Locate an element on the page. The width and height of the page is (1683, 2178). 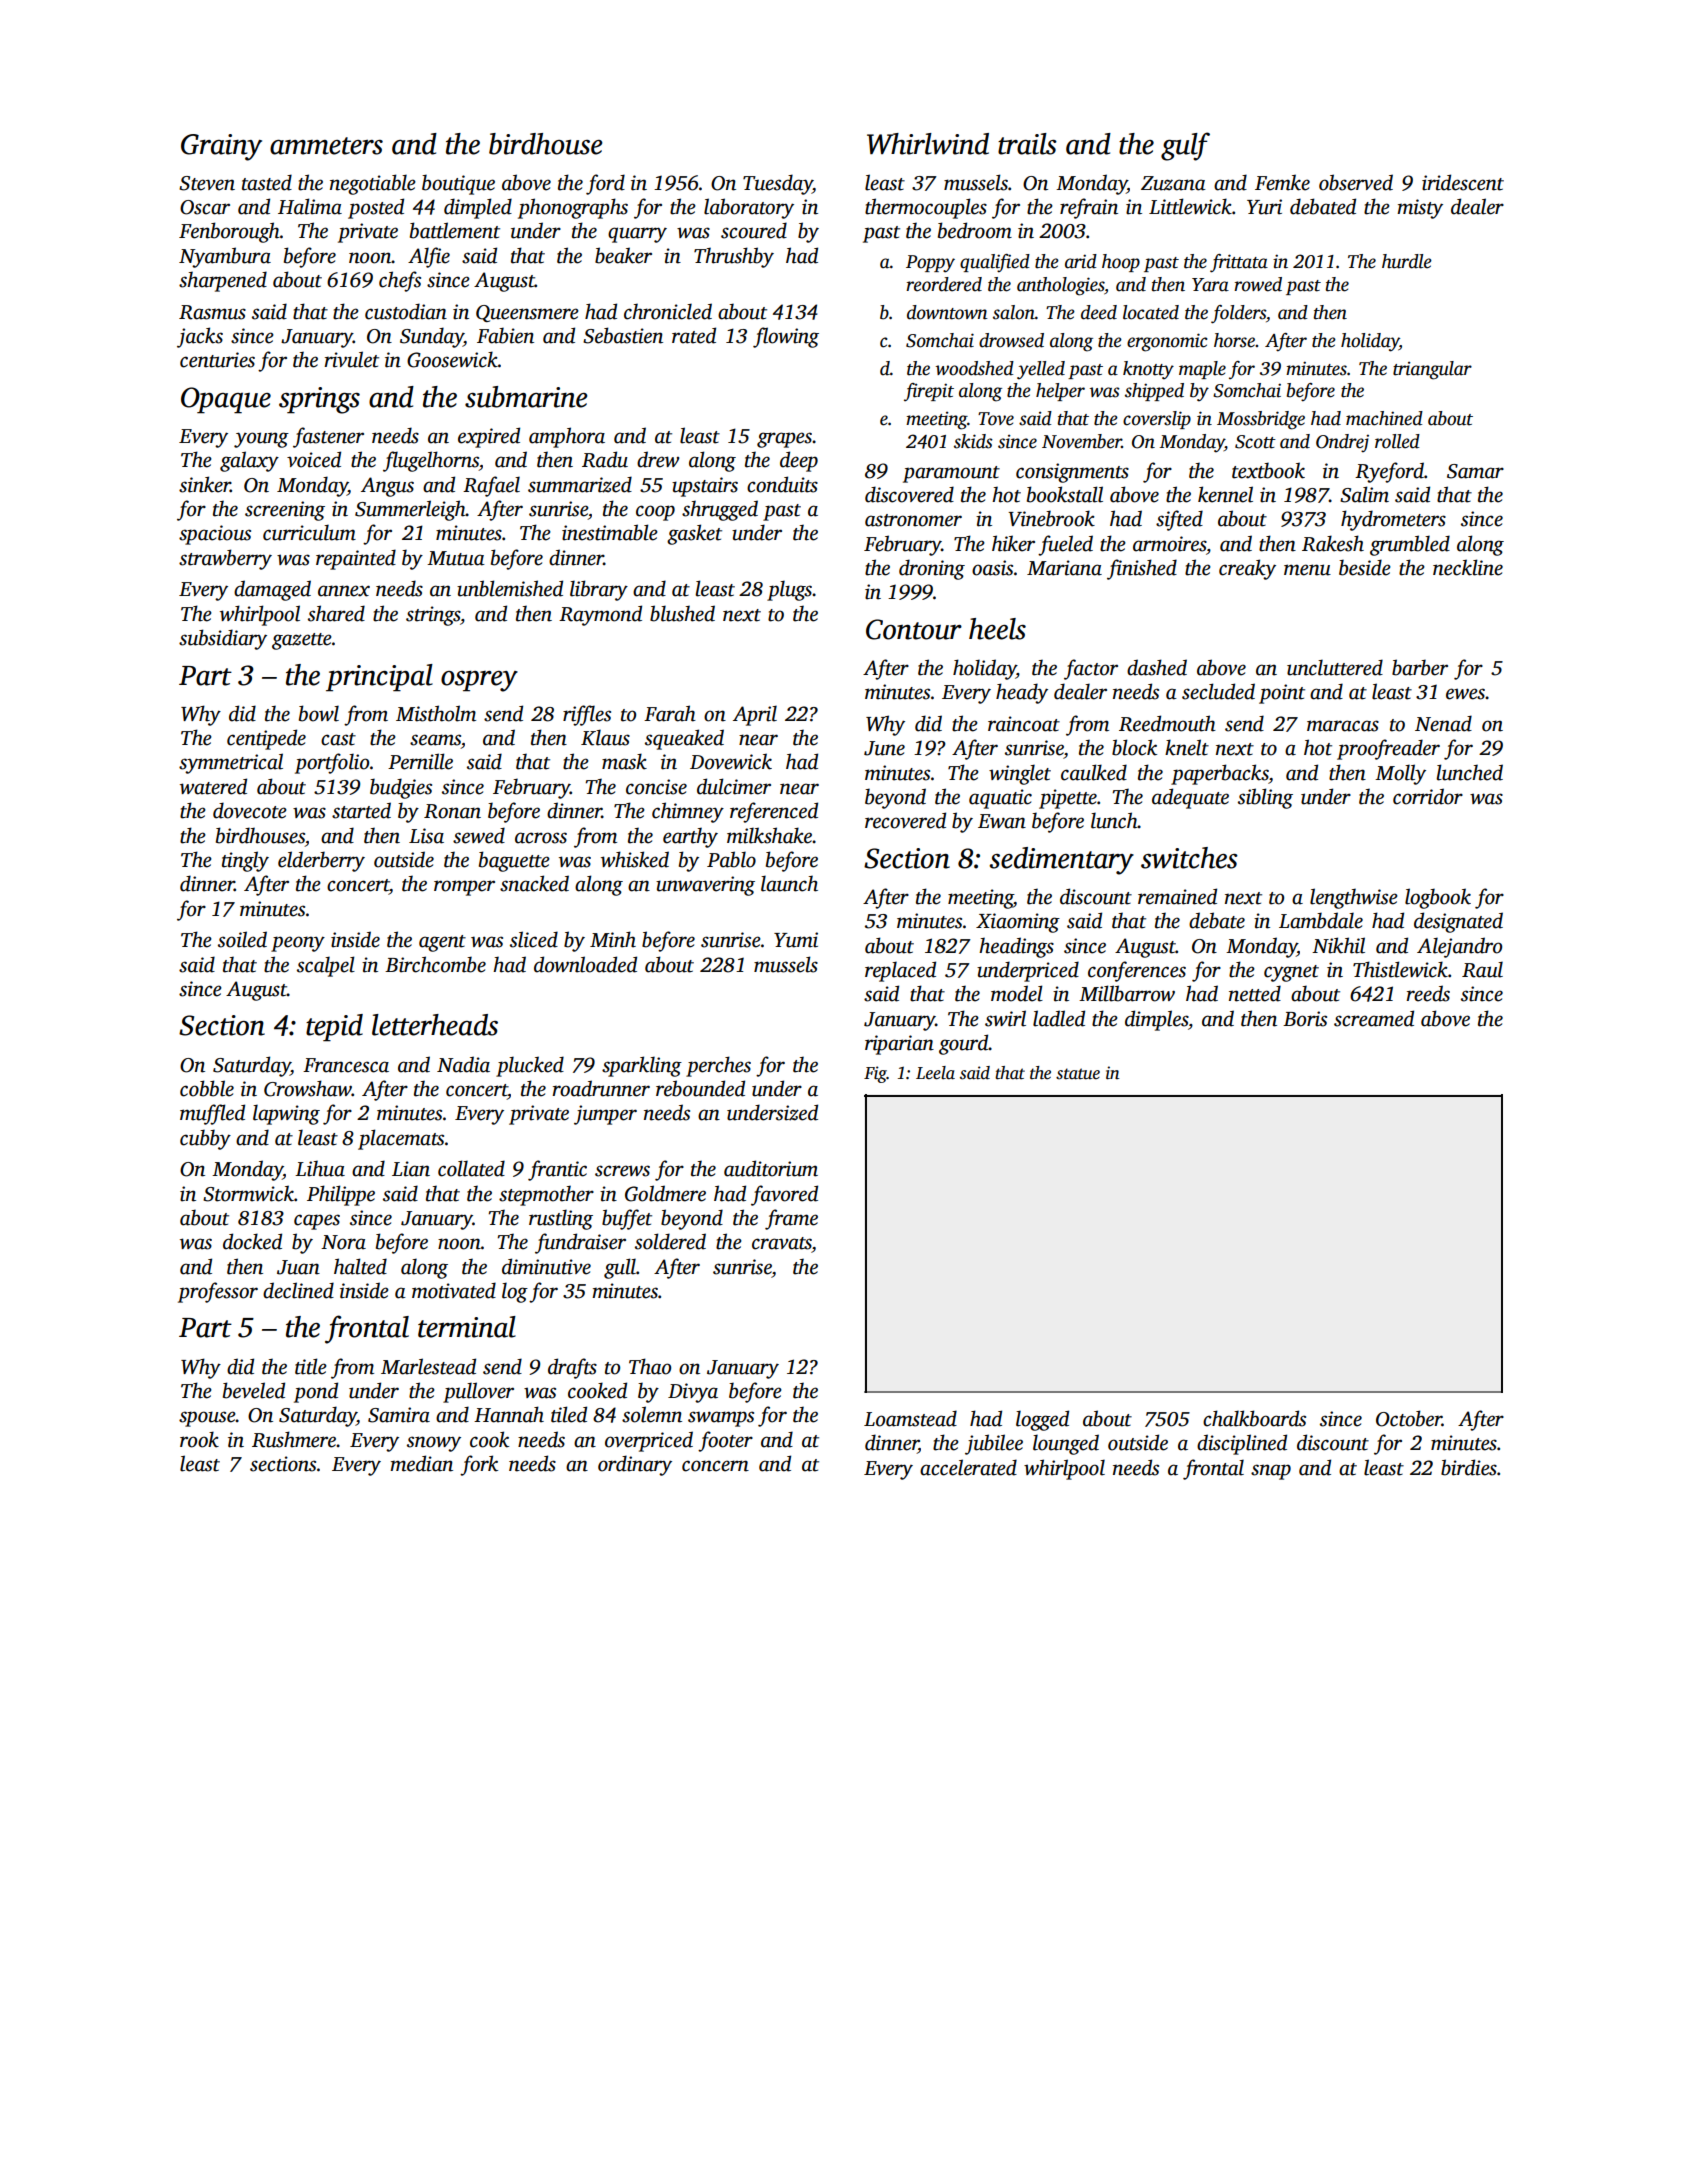
damaged is located at coordinates (272, 590).
